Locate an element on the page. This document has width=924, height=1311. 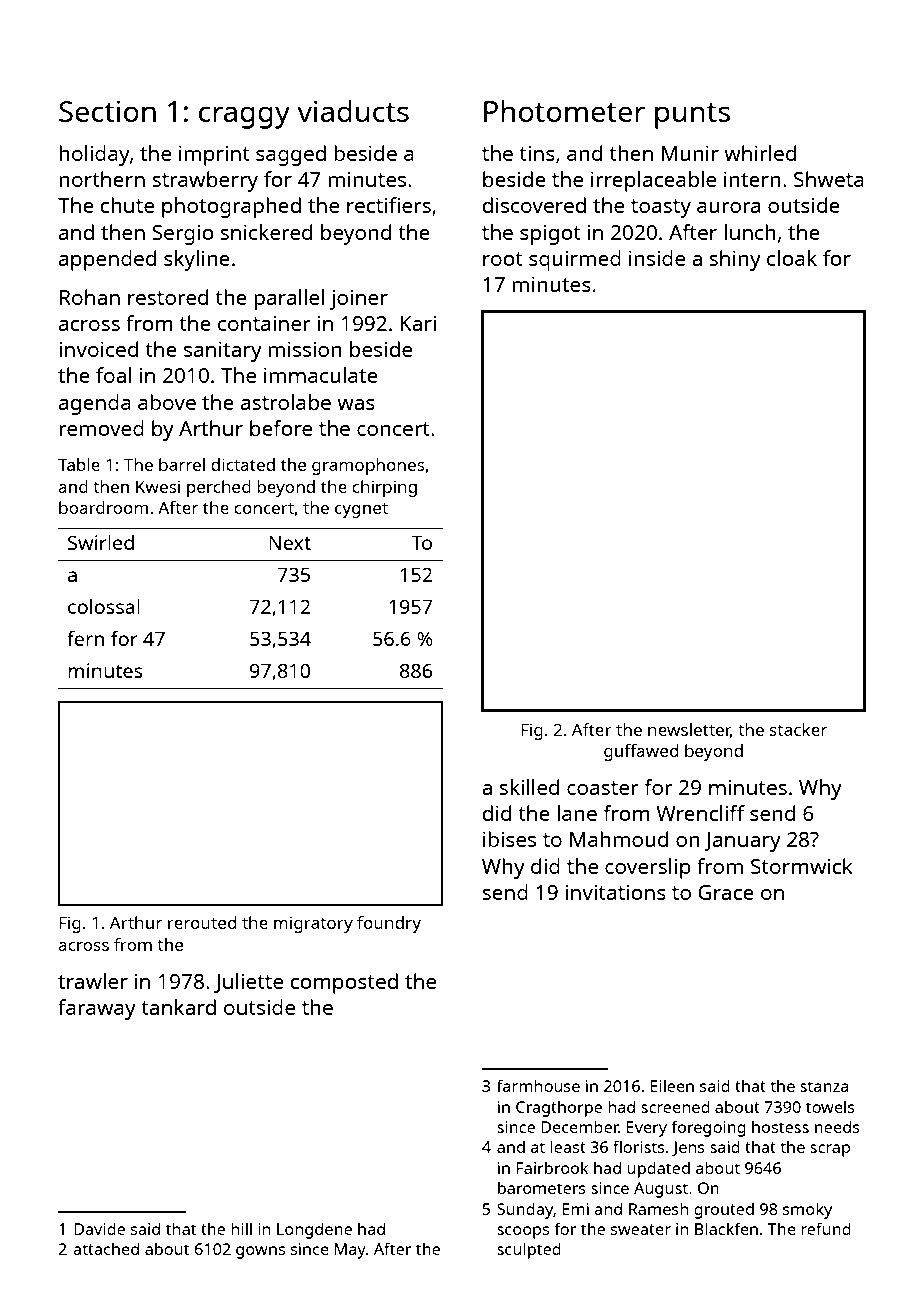
guffawed is located at coordinates (641, 752).
